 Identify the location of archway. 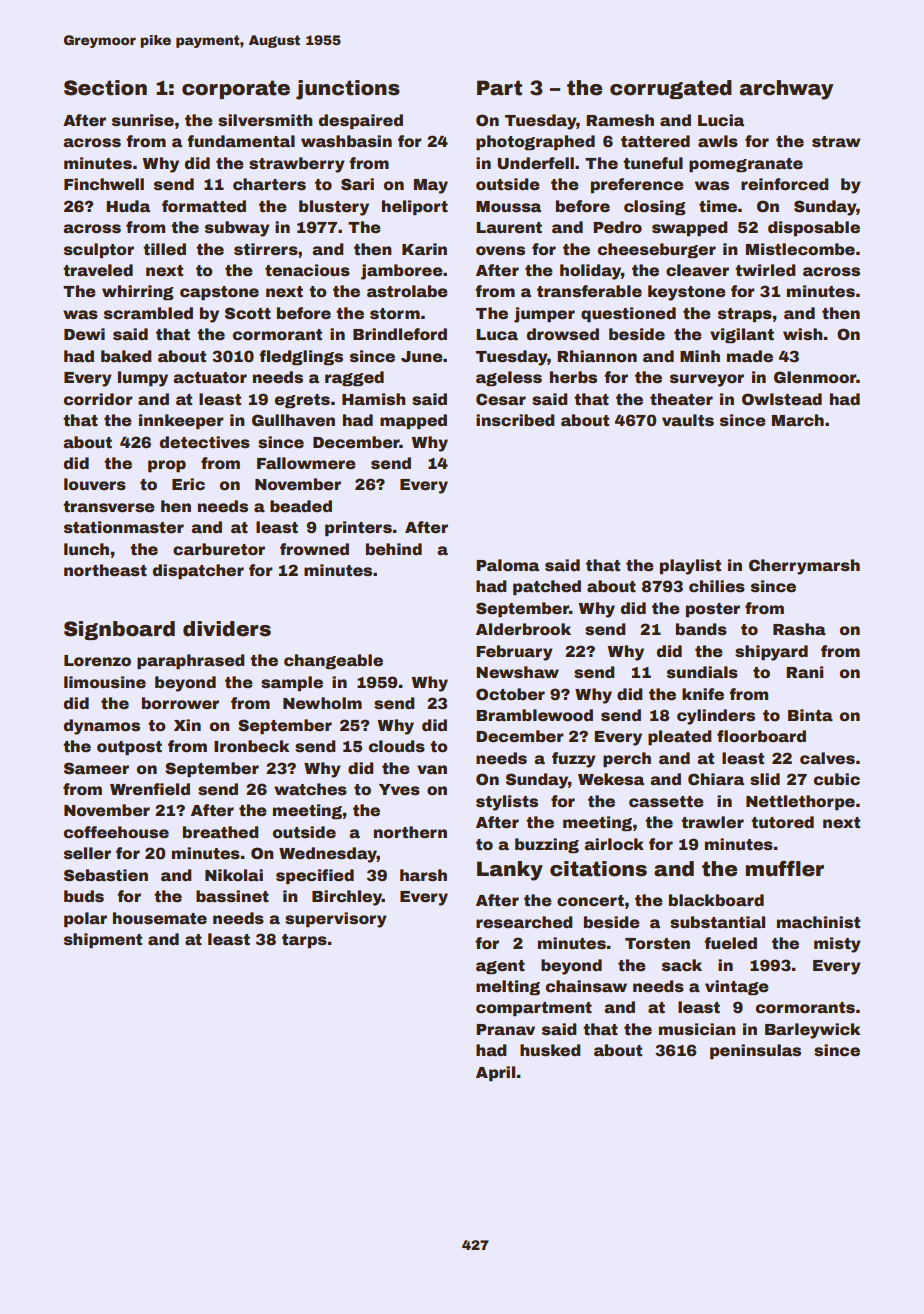
(786, 90).
